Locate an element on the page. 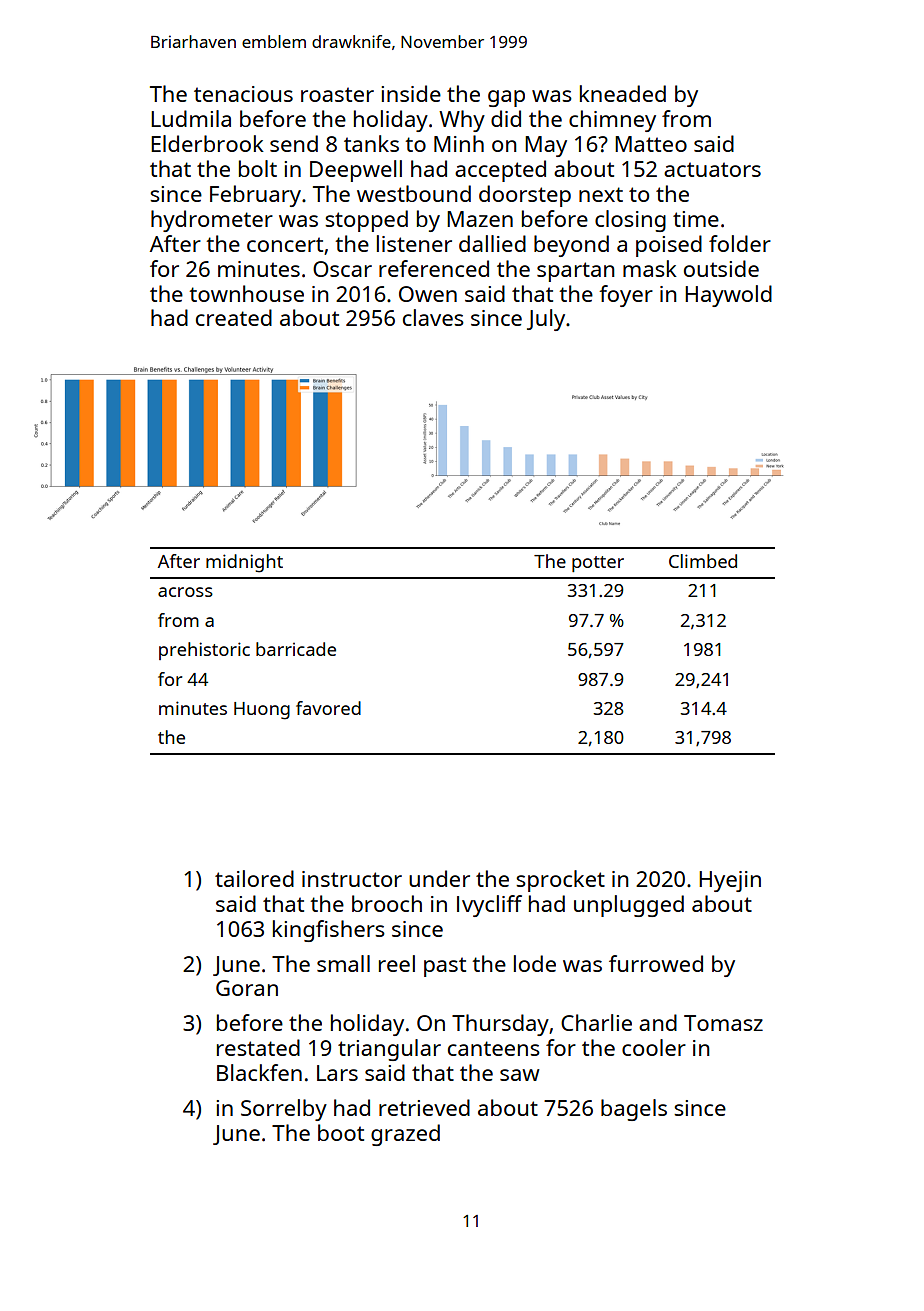 Image resolution: width=924 pixels, height=1311 pixels. inside is located at coordinates (411, 93).
